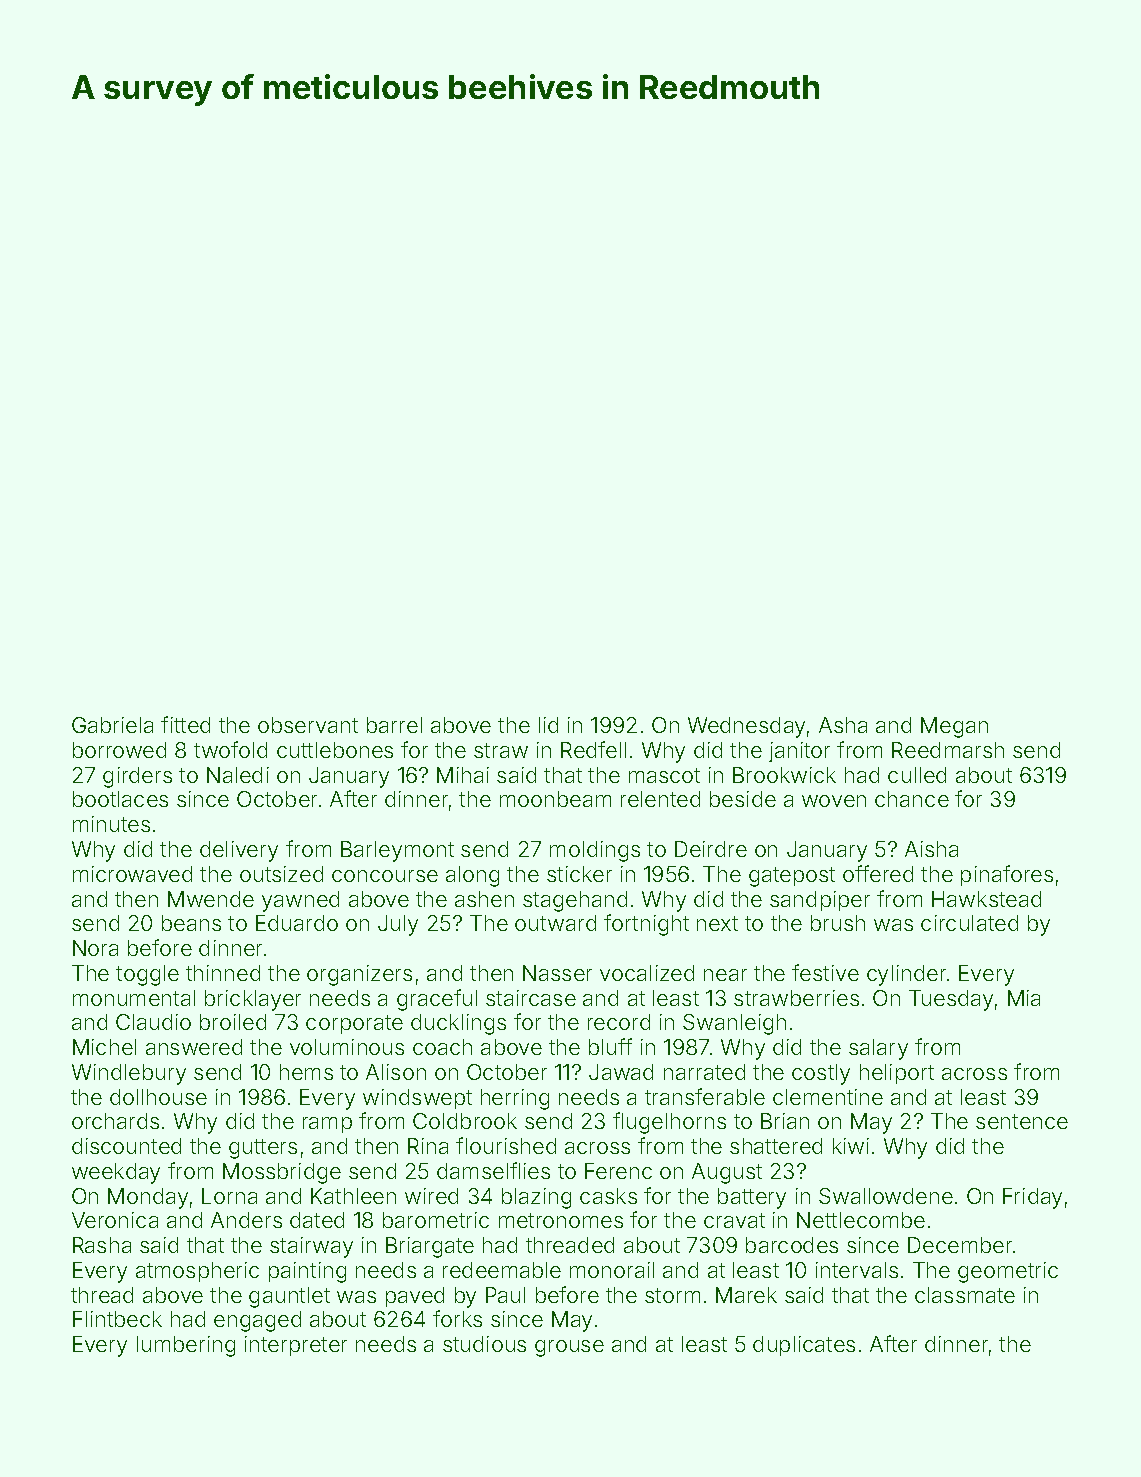 This page has height=1477, width=1141. What do you see at coordinates (595, 851) in the page?
I see `moldings` at bounding box center [595, 851].
